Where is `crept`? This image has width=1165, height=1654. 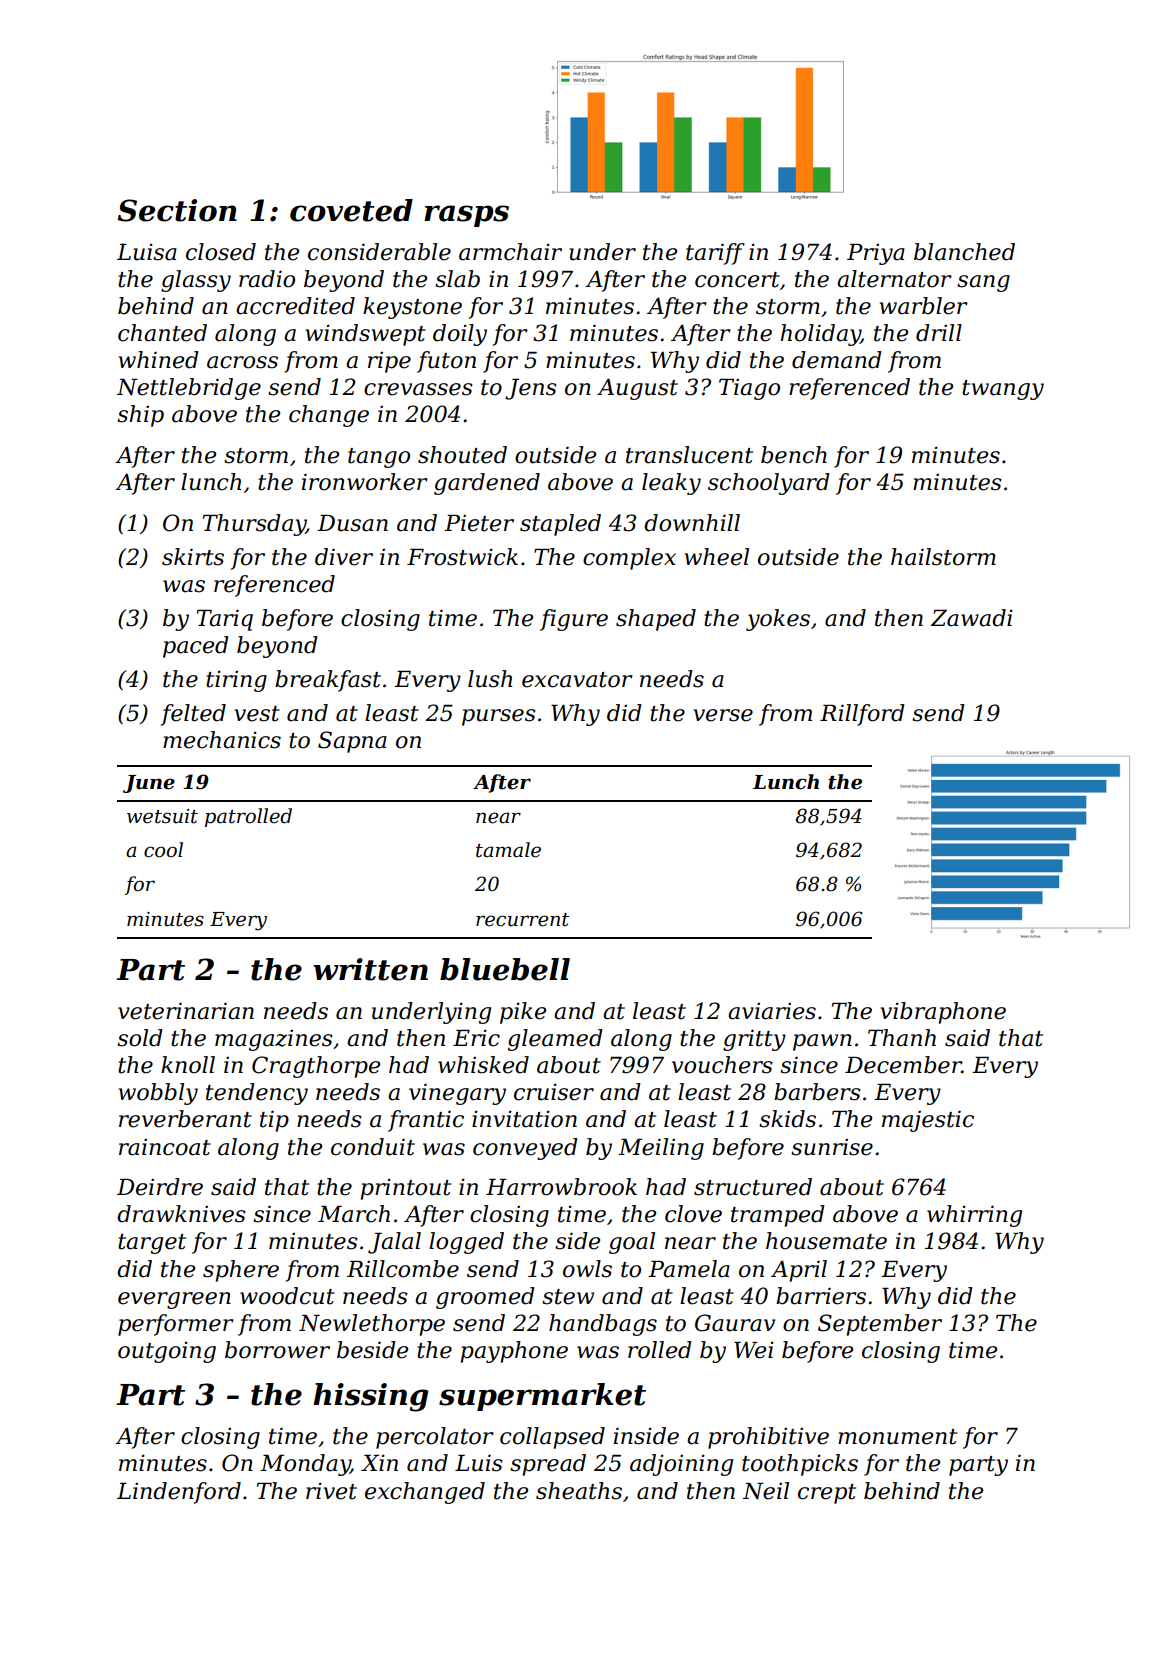
crept is located at coordinates (827, 1494).
